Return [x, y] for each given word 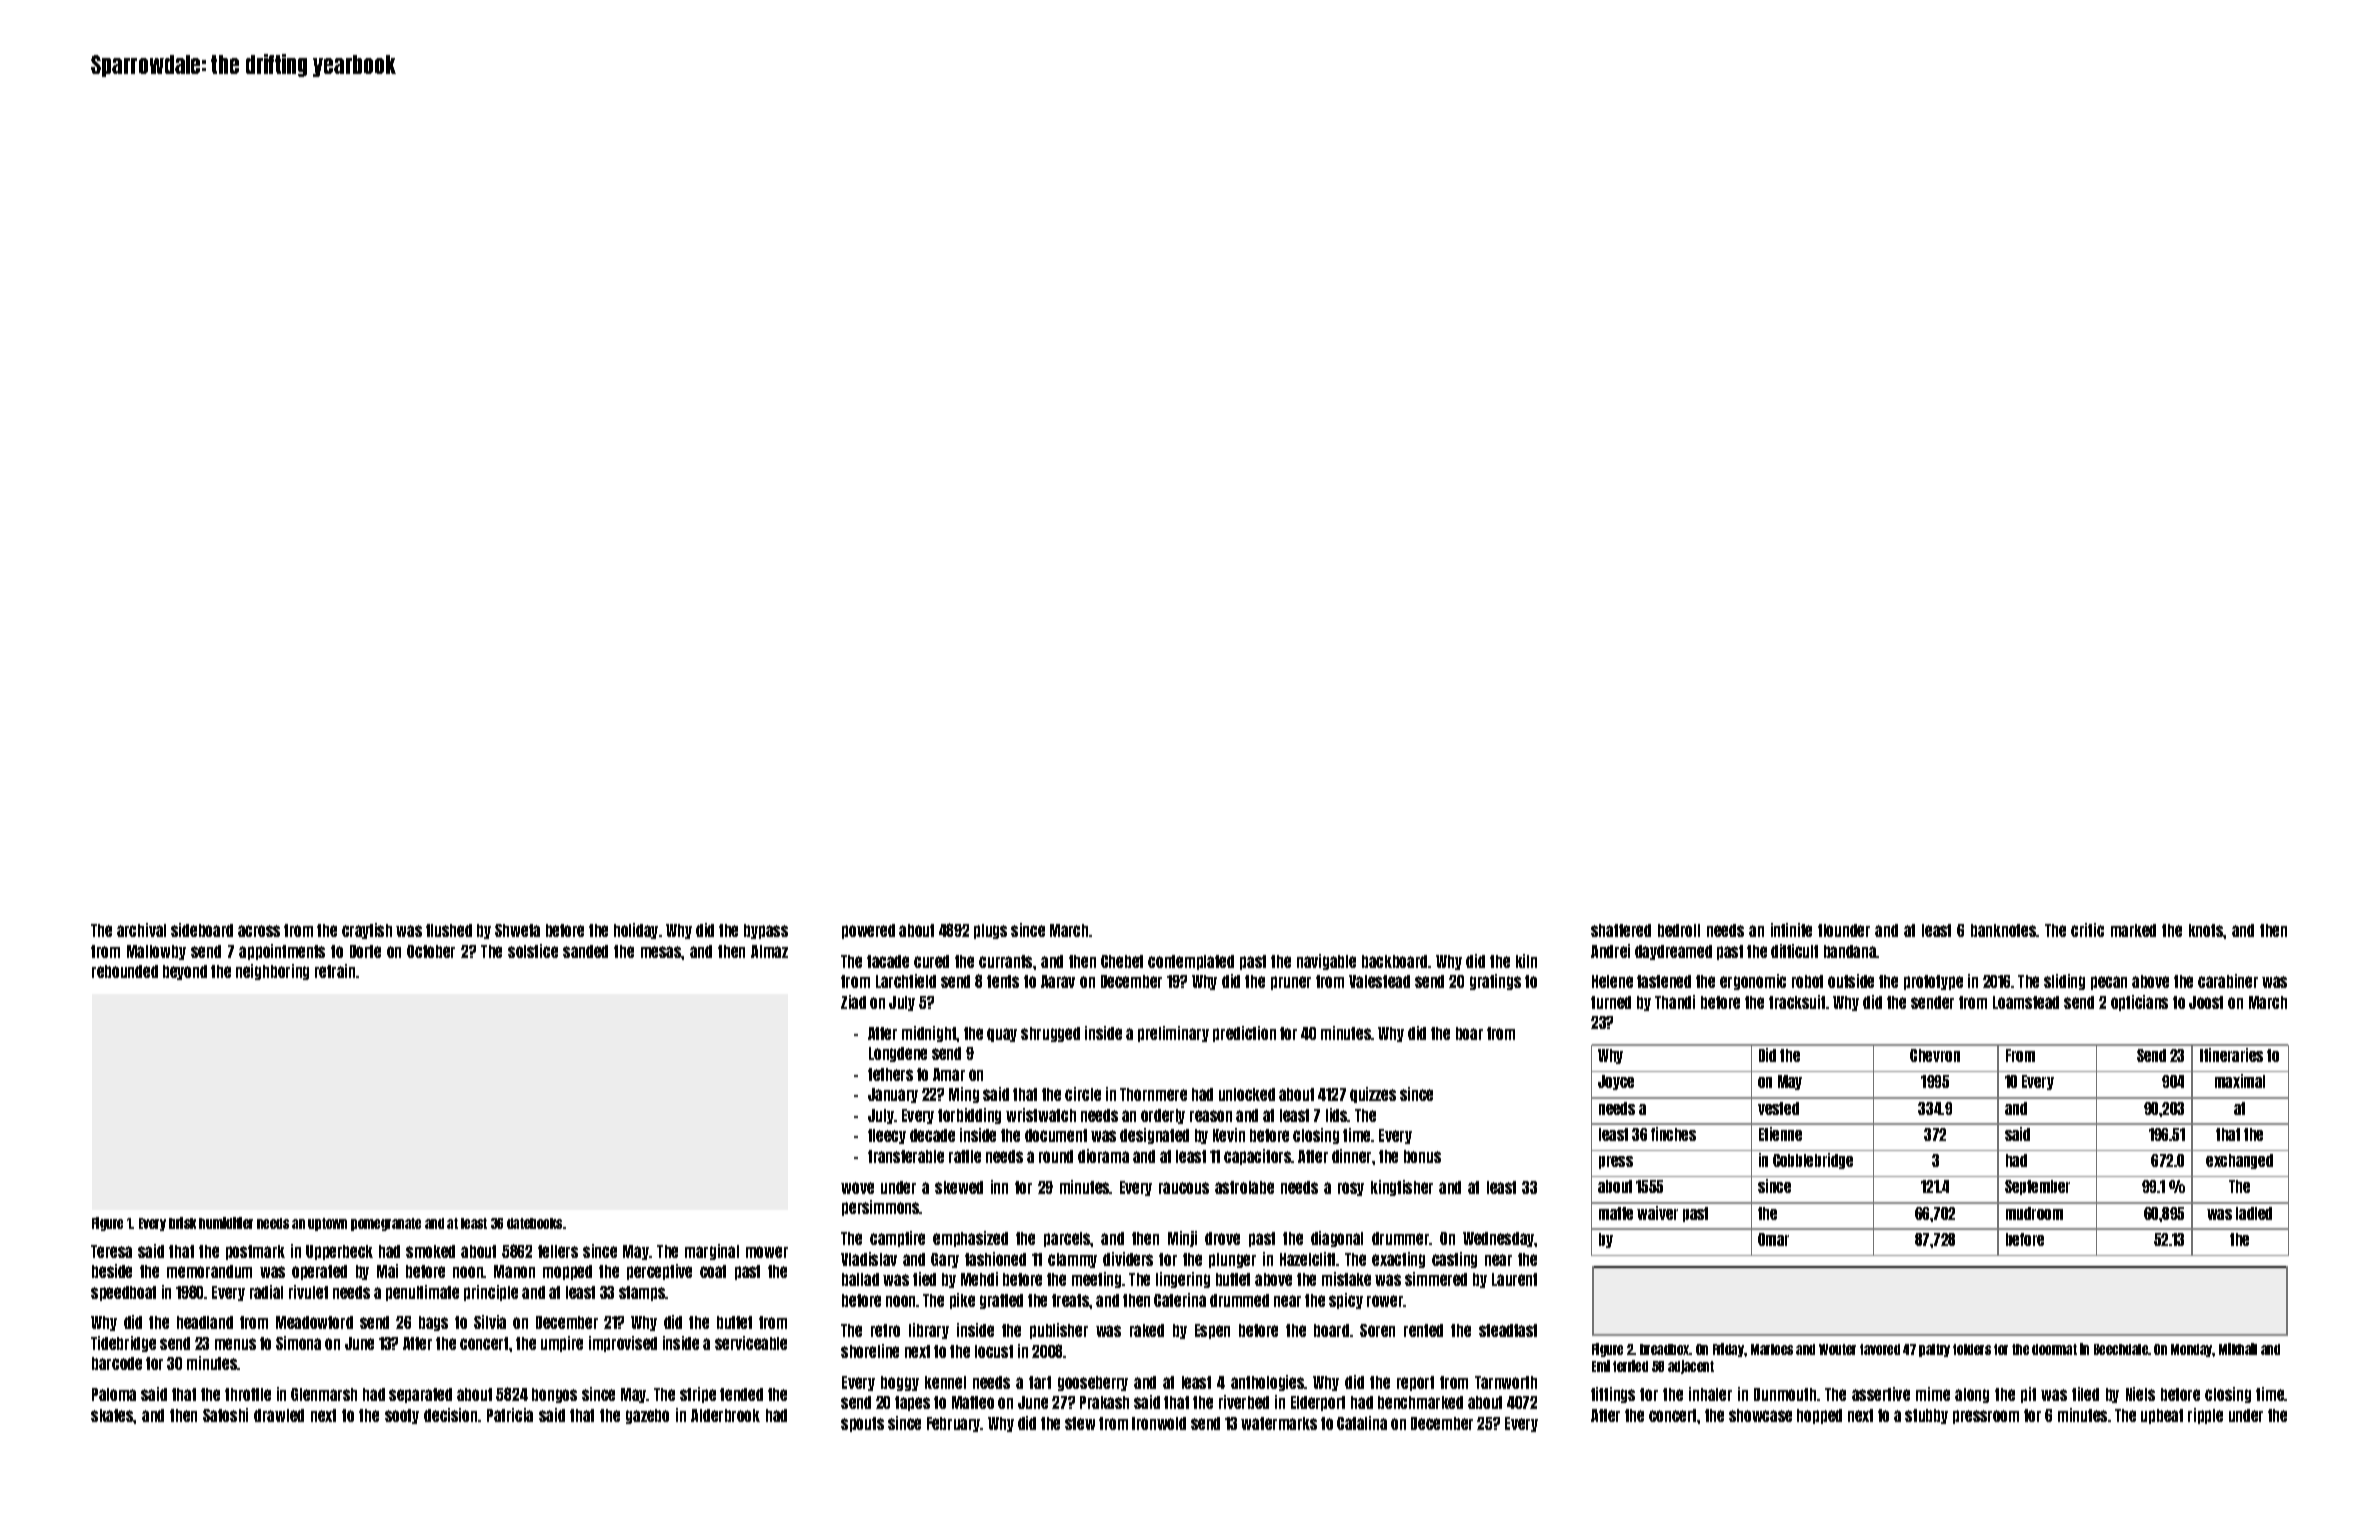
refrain [335, 971]
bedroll [1679, 930]
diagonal [1337, 1239]
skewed [959, 1187]
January [893, 1095]
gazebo [647, 1416]
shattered [1621, 930]
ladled [2254, 1213]
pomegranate [386, 1224]
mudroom [2034, 1213]
